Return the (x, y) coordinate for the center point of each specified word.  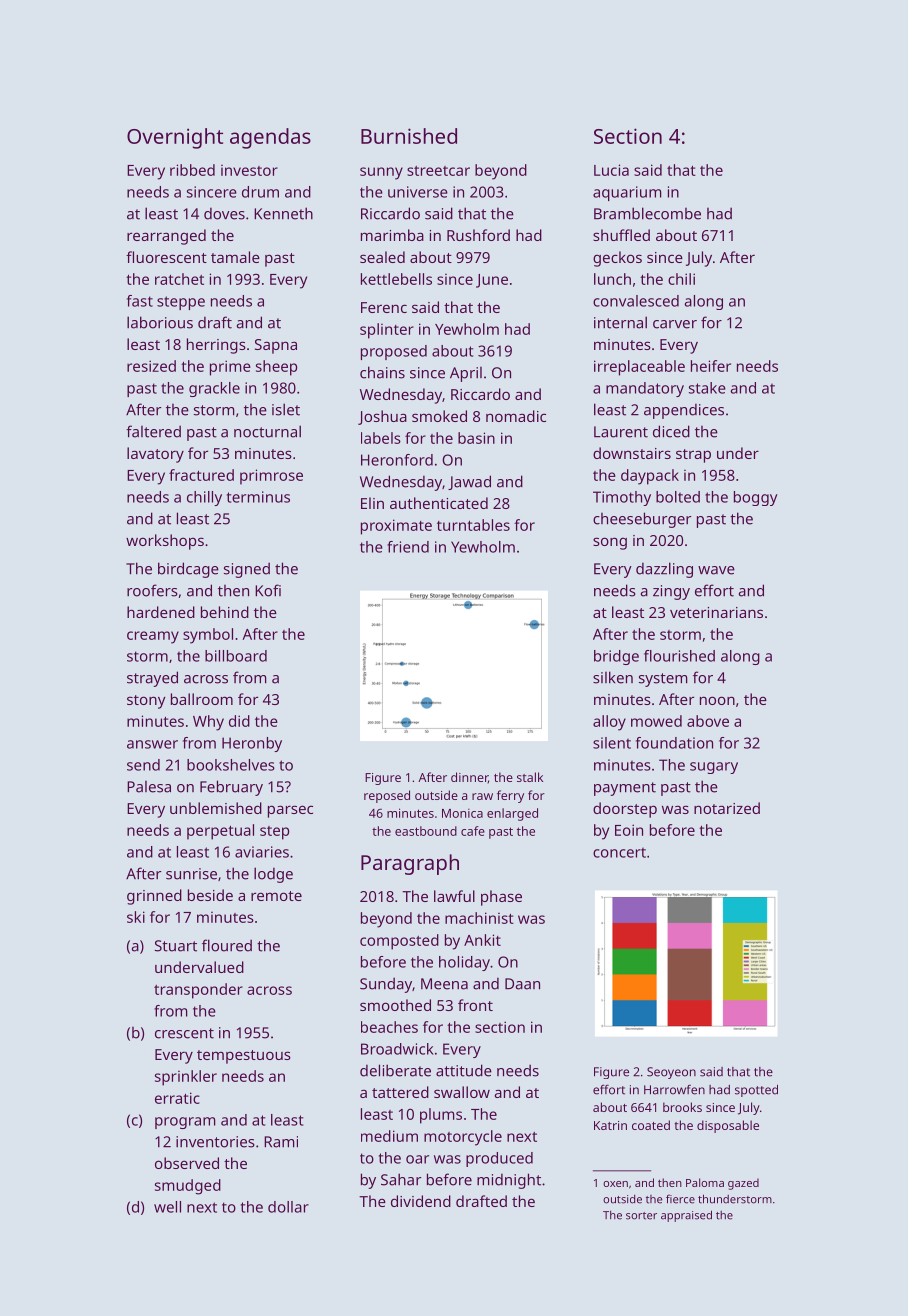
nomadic (516, 416)
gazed (743, 1184)
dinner (469, 778)
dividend (421, 1201)
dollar (288, 1207)
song (610, 543)
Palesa (149, 787)
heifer (711, 366)
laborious (160, 322)
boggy (756, 498)
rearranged (166, 237)
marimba (392, 235)
